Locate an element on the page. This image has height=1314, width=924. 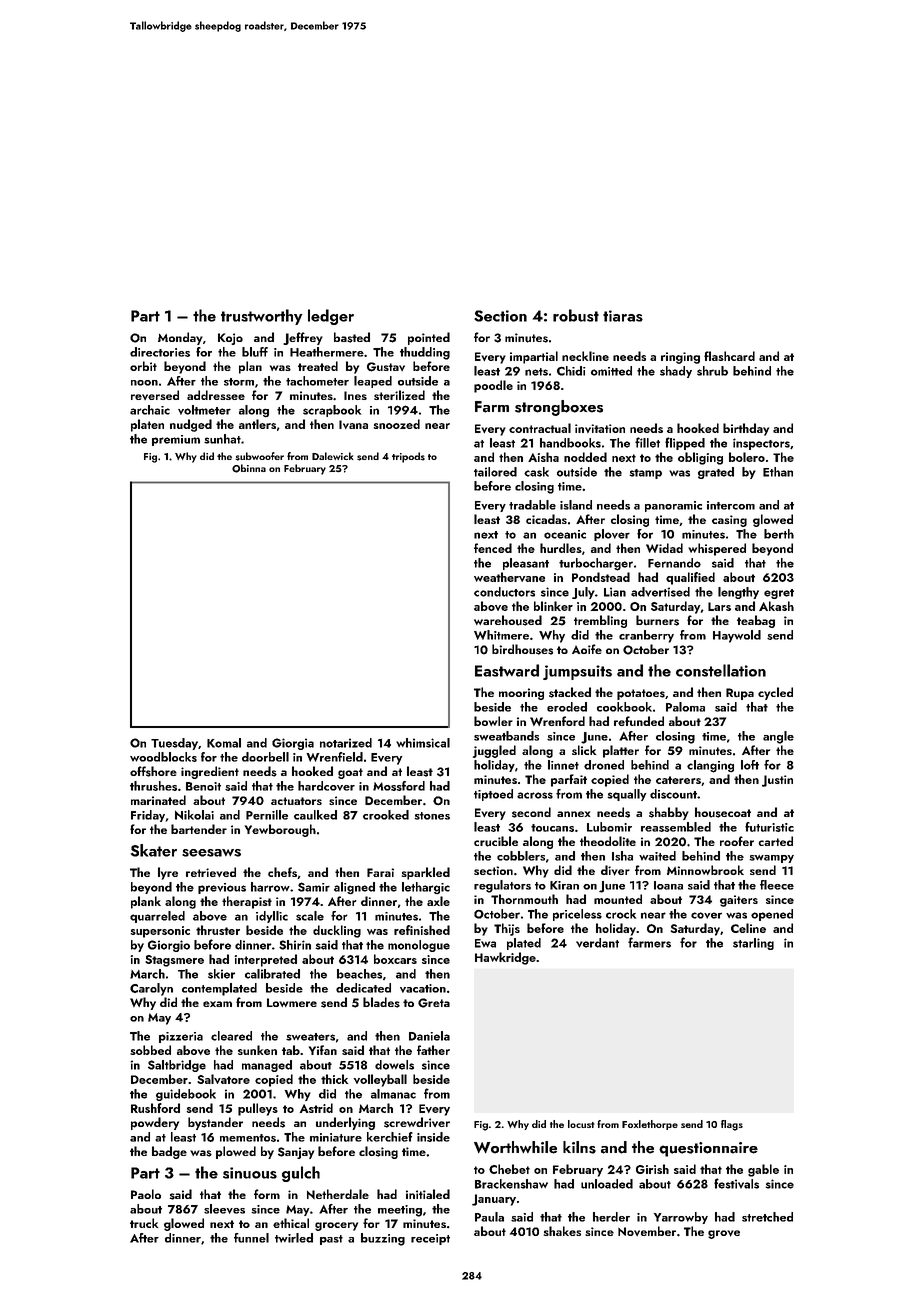
woodblocks is located at coordinates (163, 757).
